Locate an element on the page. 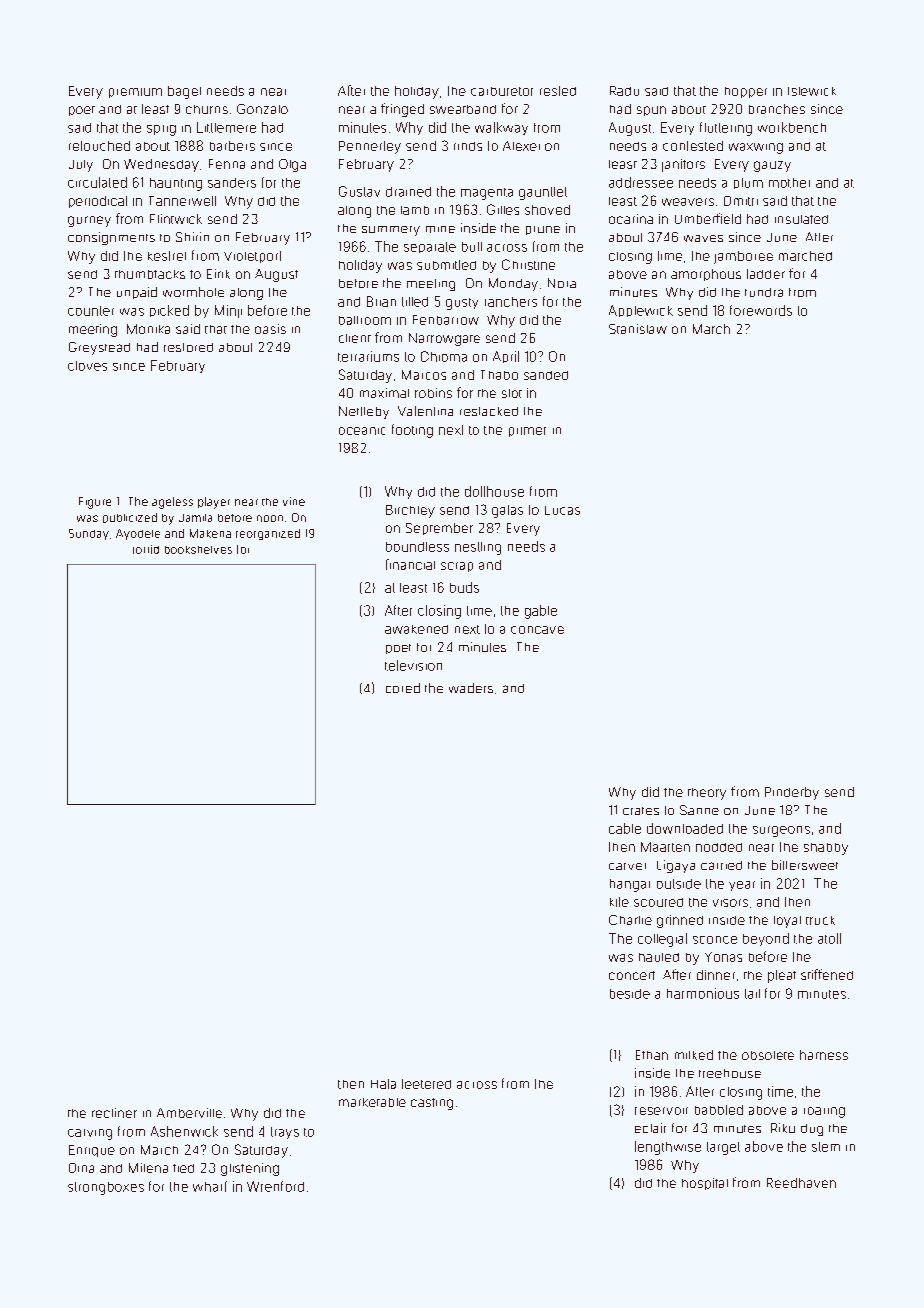 The width and height of the page is (924, 1308). concave is located at coordinates (537, 630).
